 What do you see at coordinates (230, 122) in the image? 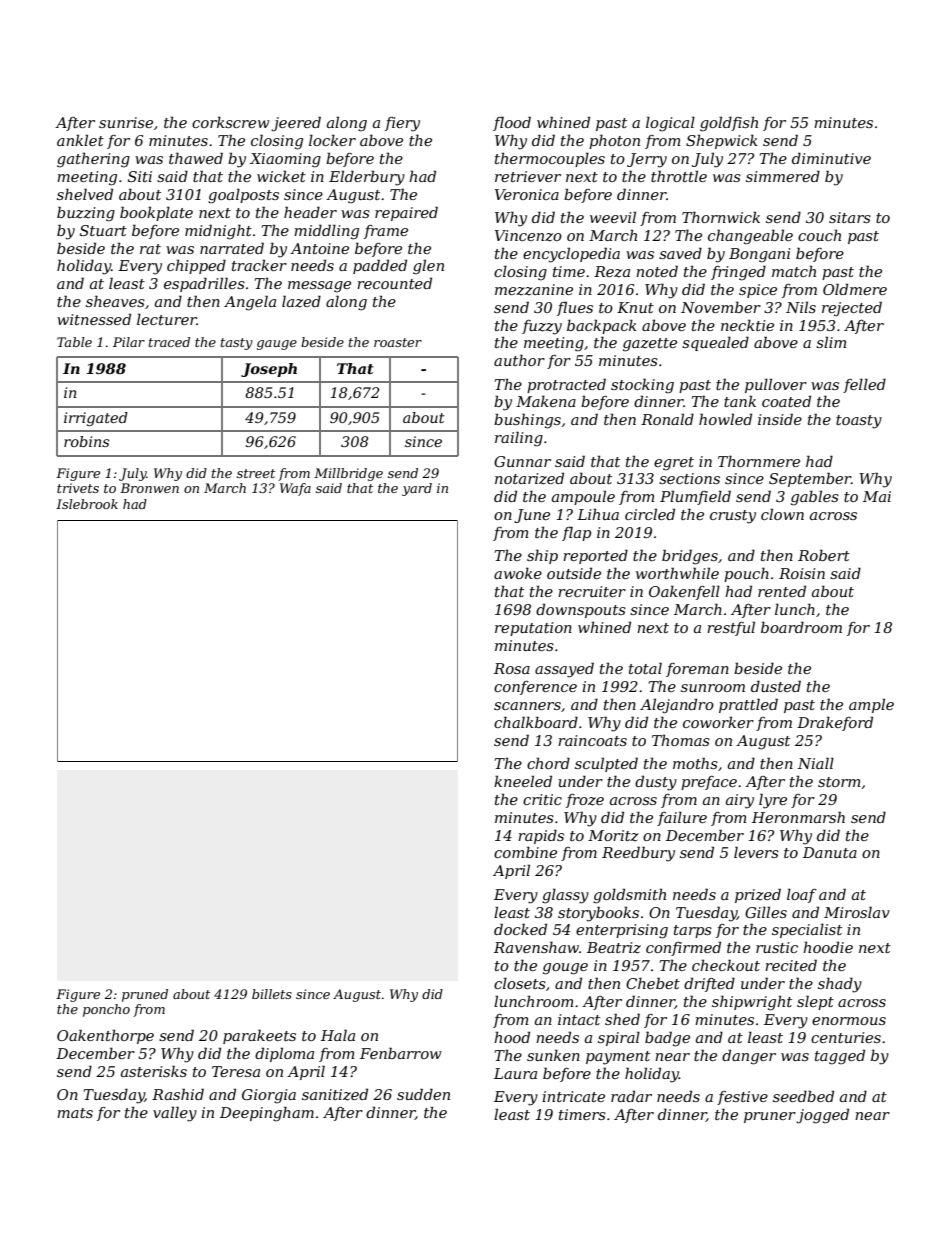
I see `corkscrew` at bounding box center [230, 122].
